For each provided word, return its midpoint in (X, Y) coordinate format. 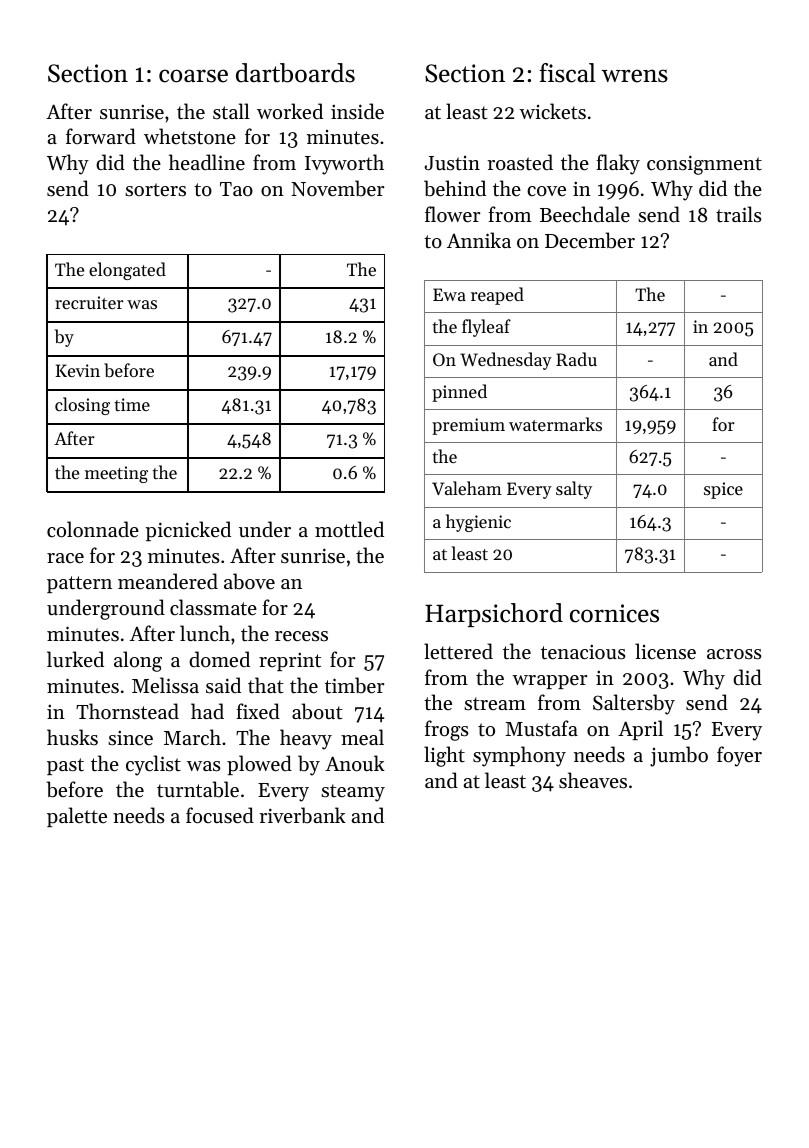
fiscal (568, 73)
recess (301, 636)
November (337, 188)
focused (220, 815)
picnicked (188, 531)
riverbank (302, 815)
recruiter (89, 302)
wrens (635, 76)
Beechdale (585, 214)
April (640, 730)
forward (101, 136)
